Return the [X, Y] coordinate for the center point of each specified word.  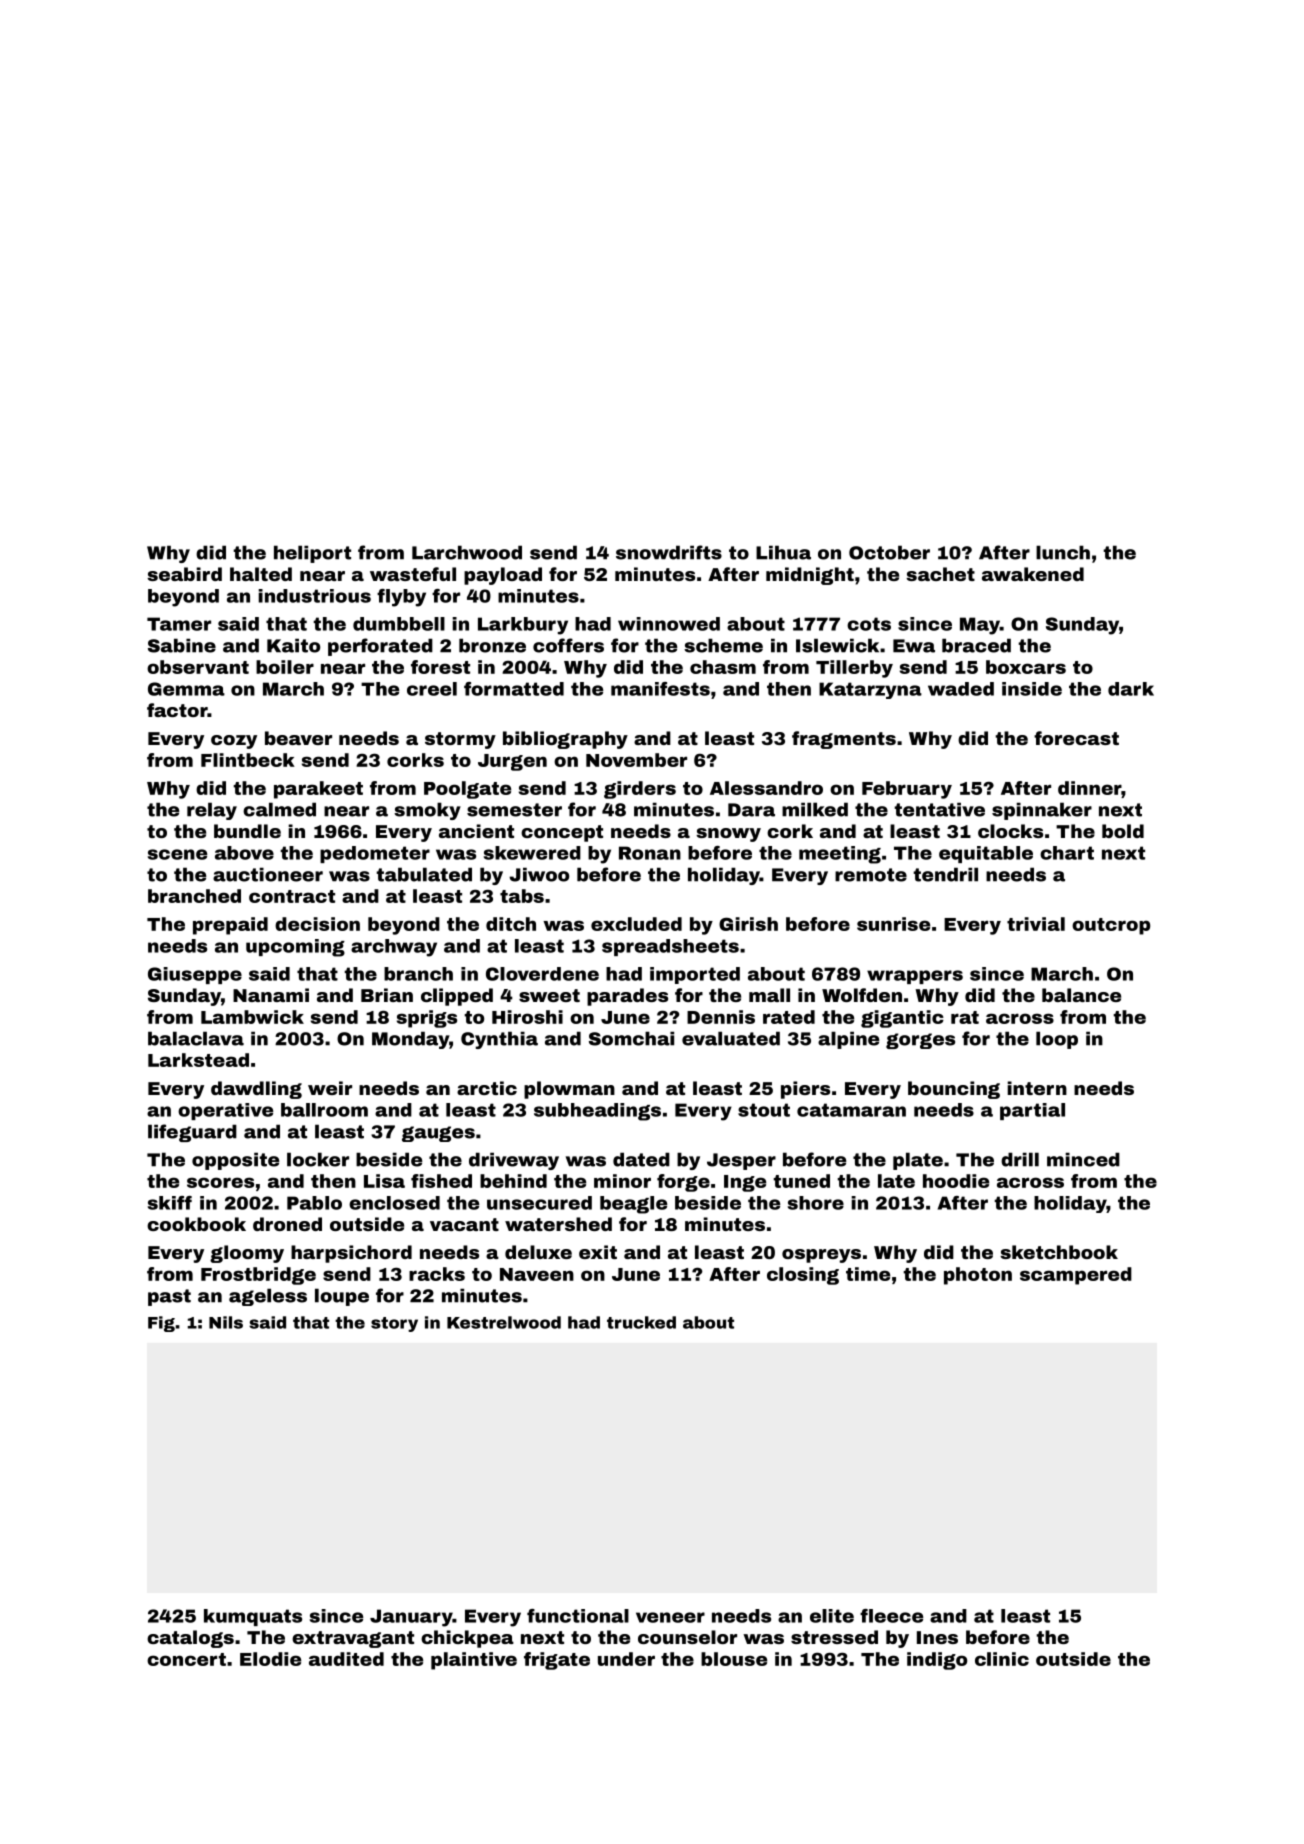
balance [1081, 995]
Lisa [384, 1181]
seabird [184, 574]
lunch [1063, 552]
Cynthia [499, 1040]
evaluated [731, 1038]
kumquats [253, 1617]
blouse [734, 1659]
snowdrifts [669, 552]
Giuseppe [195, 975]
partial [1032, 1111]
